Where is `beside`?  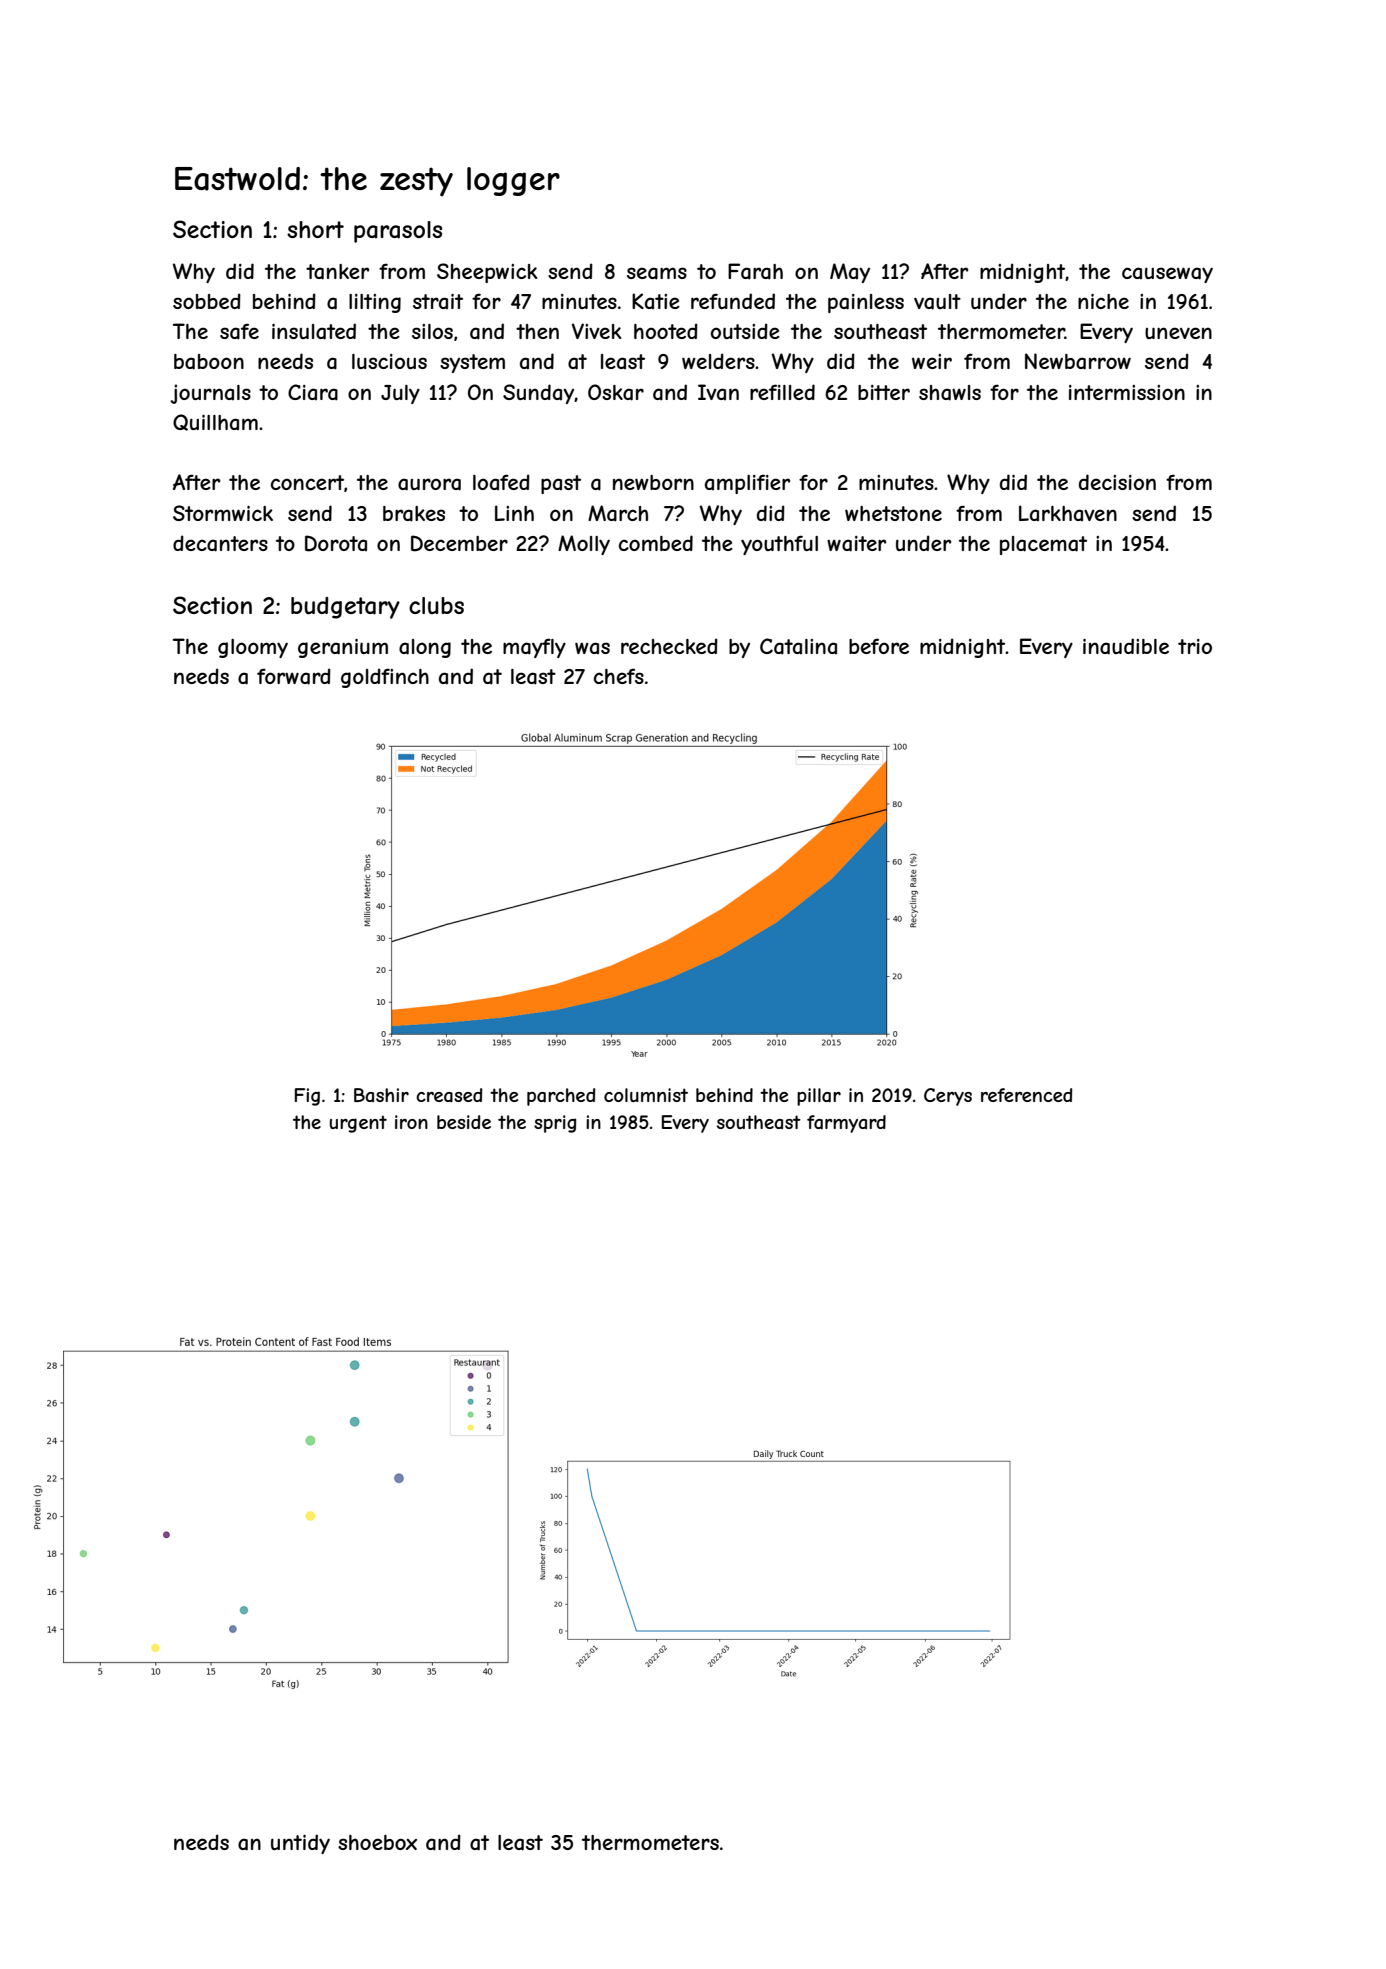
beside is located at coordinates (464, 1122).
